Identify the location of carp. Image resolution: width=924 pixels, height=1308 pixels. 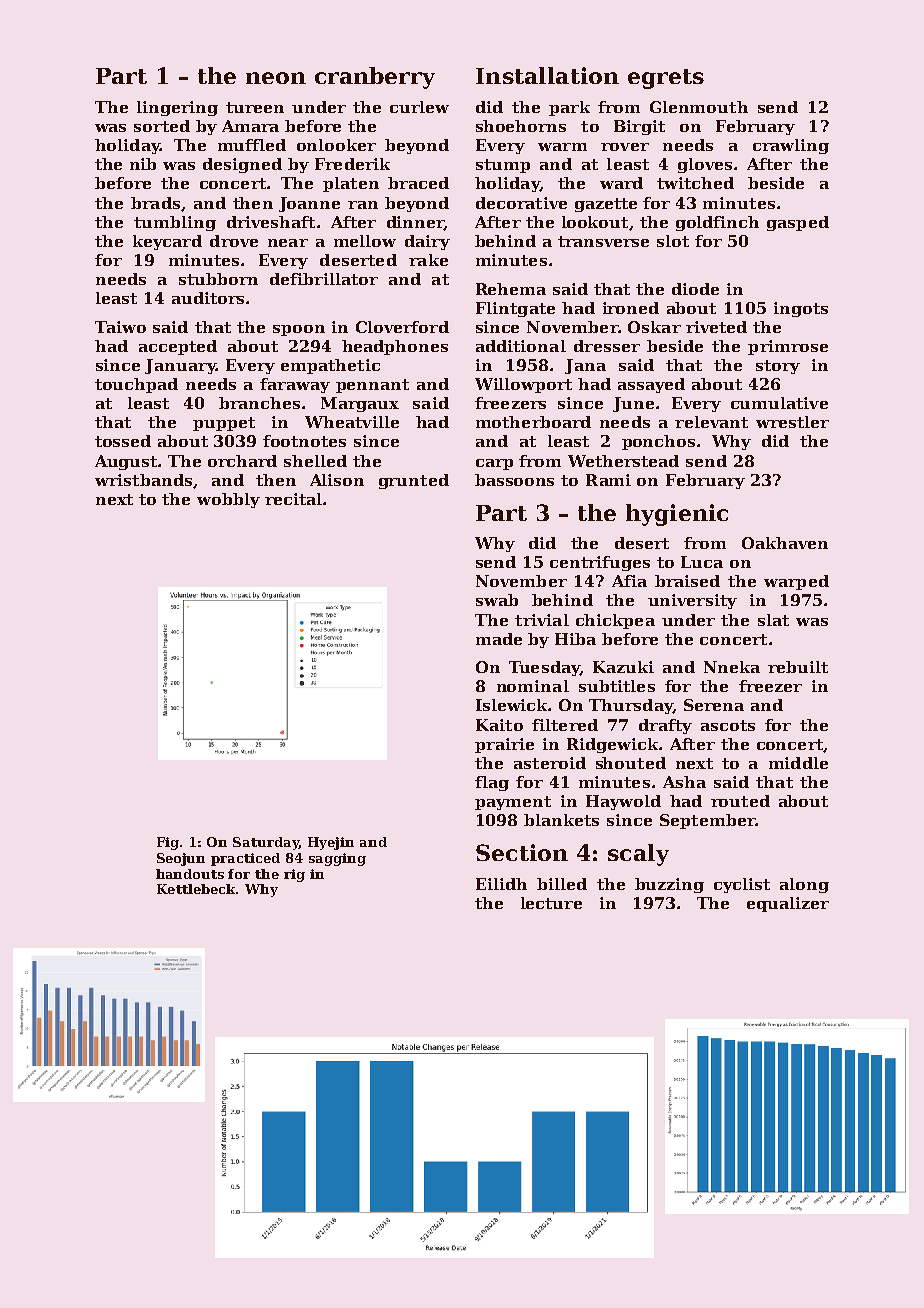
(494, 464).
